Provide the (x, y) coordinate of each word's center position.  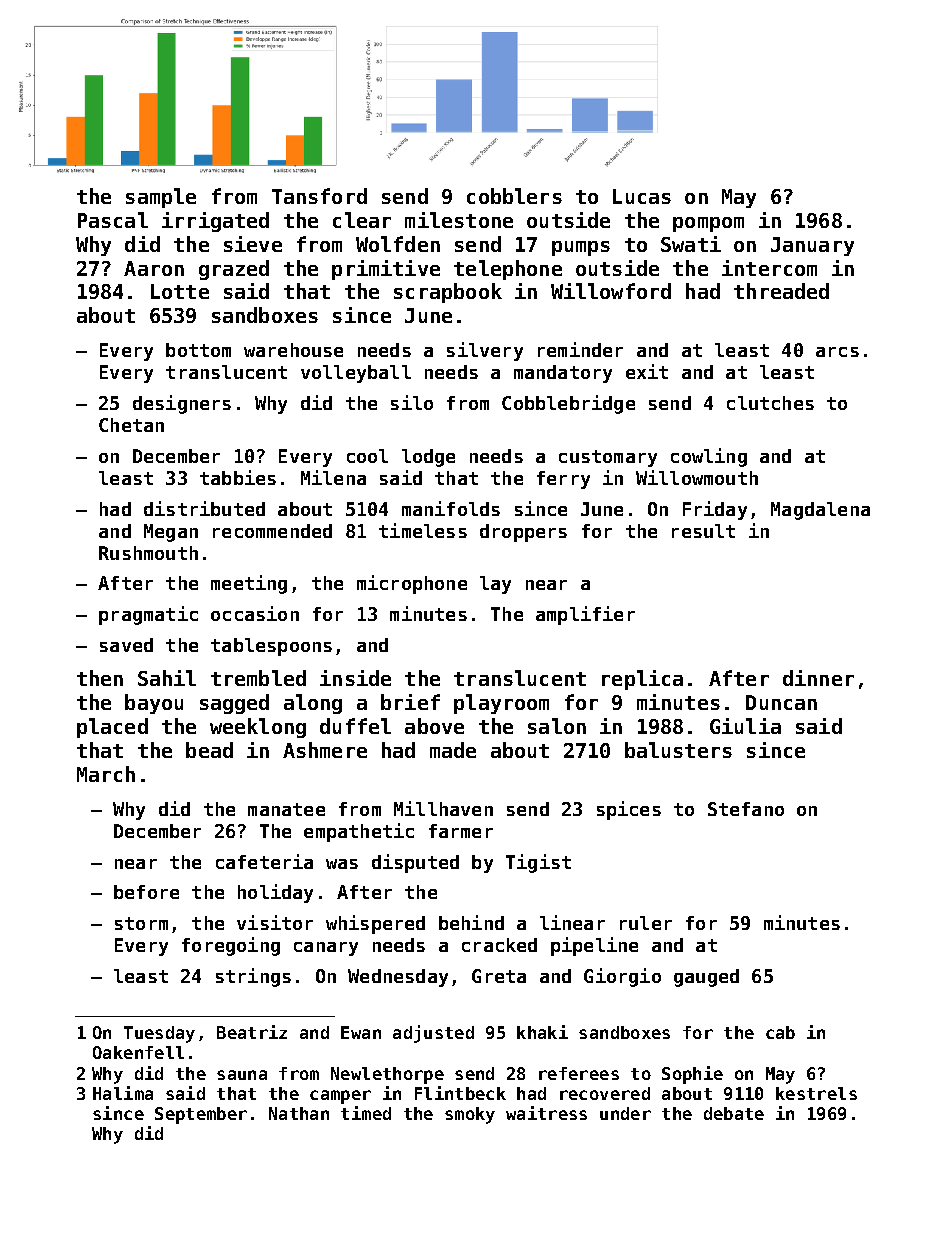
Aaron (154, 268)
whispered (375, 924)
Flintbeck (460, 1093)
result (703, 531)
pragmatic (148, 615)
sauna (242, 1075)
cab (780, 1032)
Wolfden (398, 244)
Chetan (131, 425)
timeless (423, 530)
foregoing (231, 946)
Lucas (642, 196)
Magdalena (820, 511)
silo (412, 402)
